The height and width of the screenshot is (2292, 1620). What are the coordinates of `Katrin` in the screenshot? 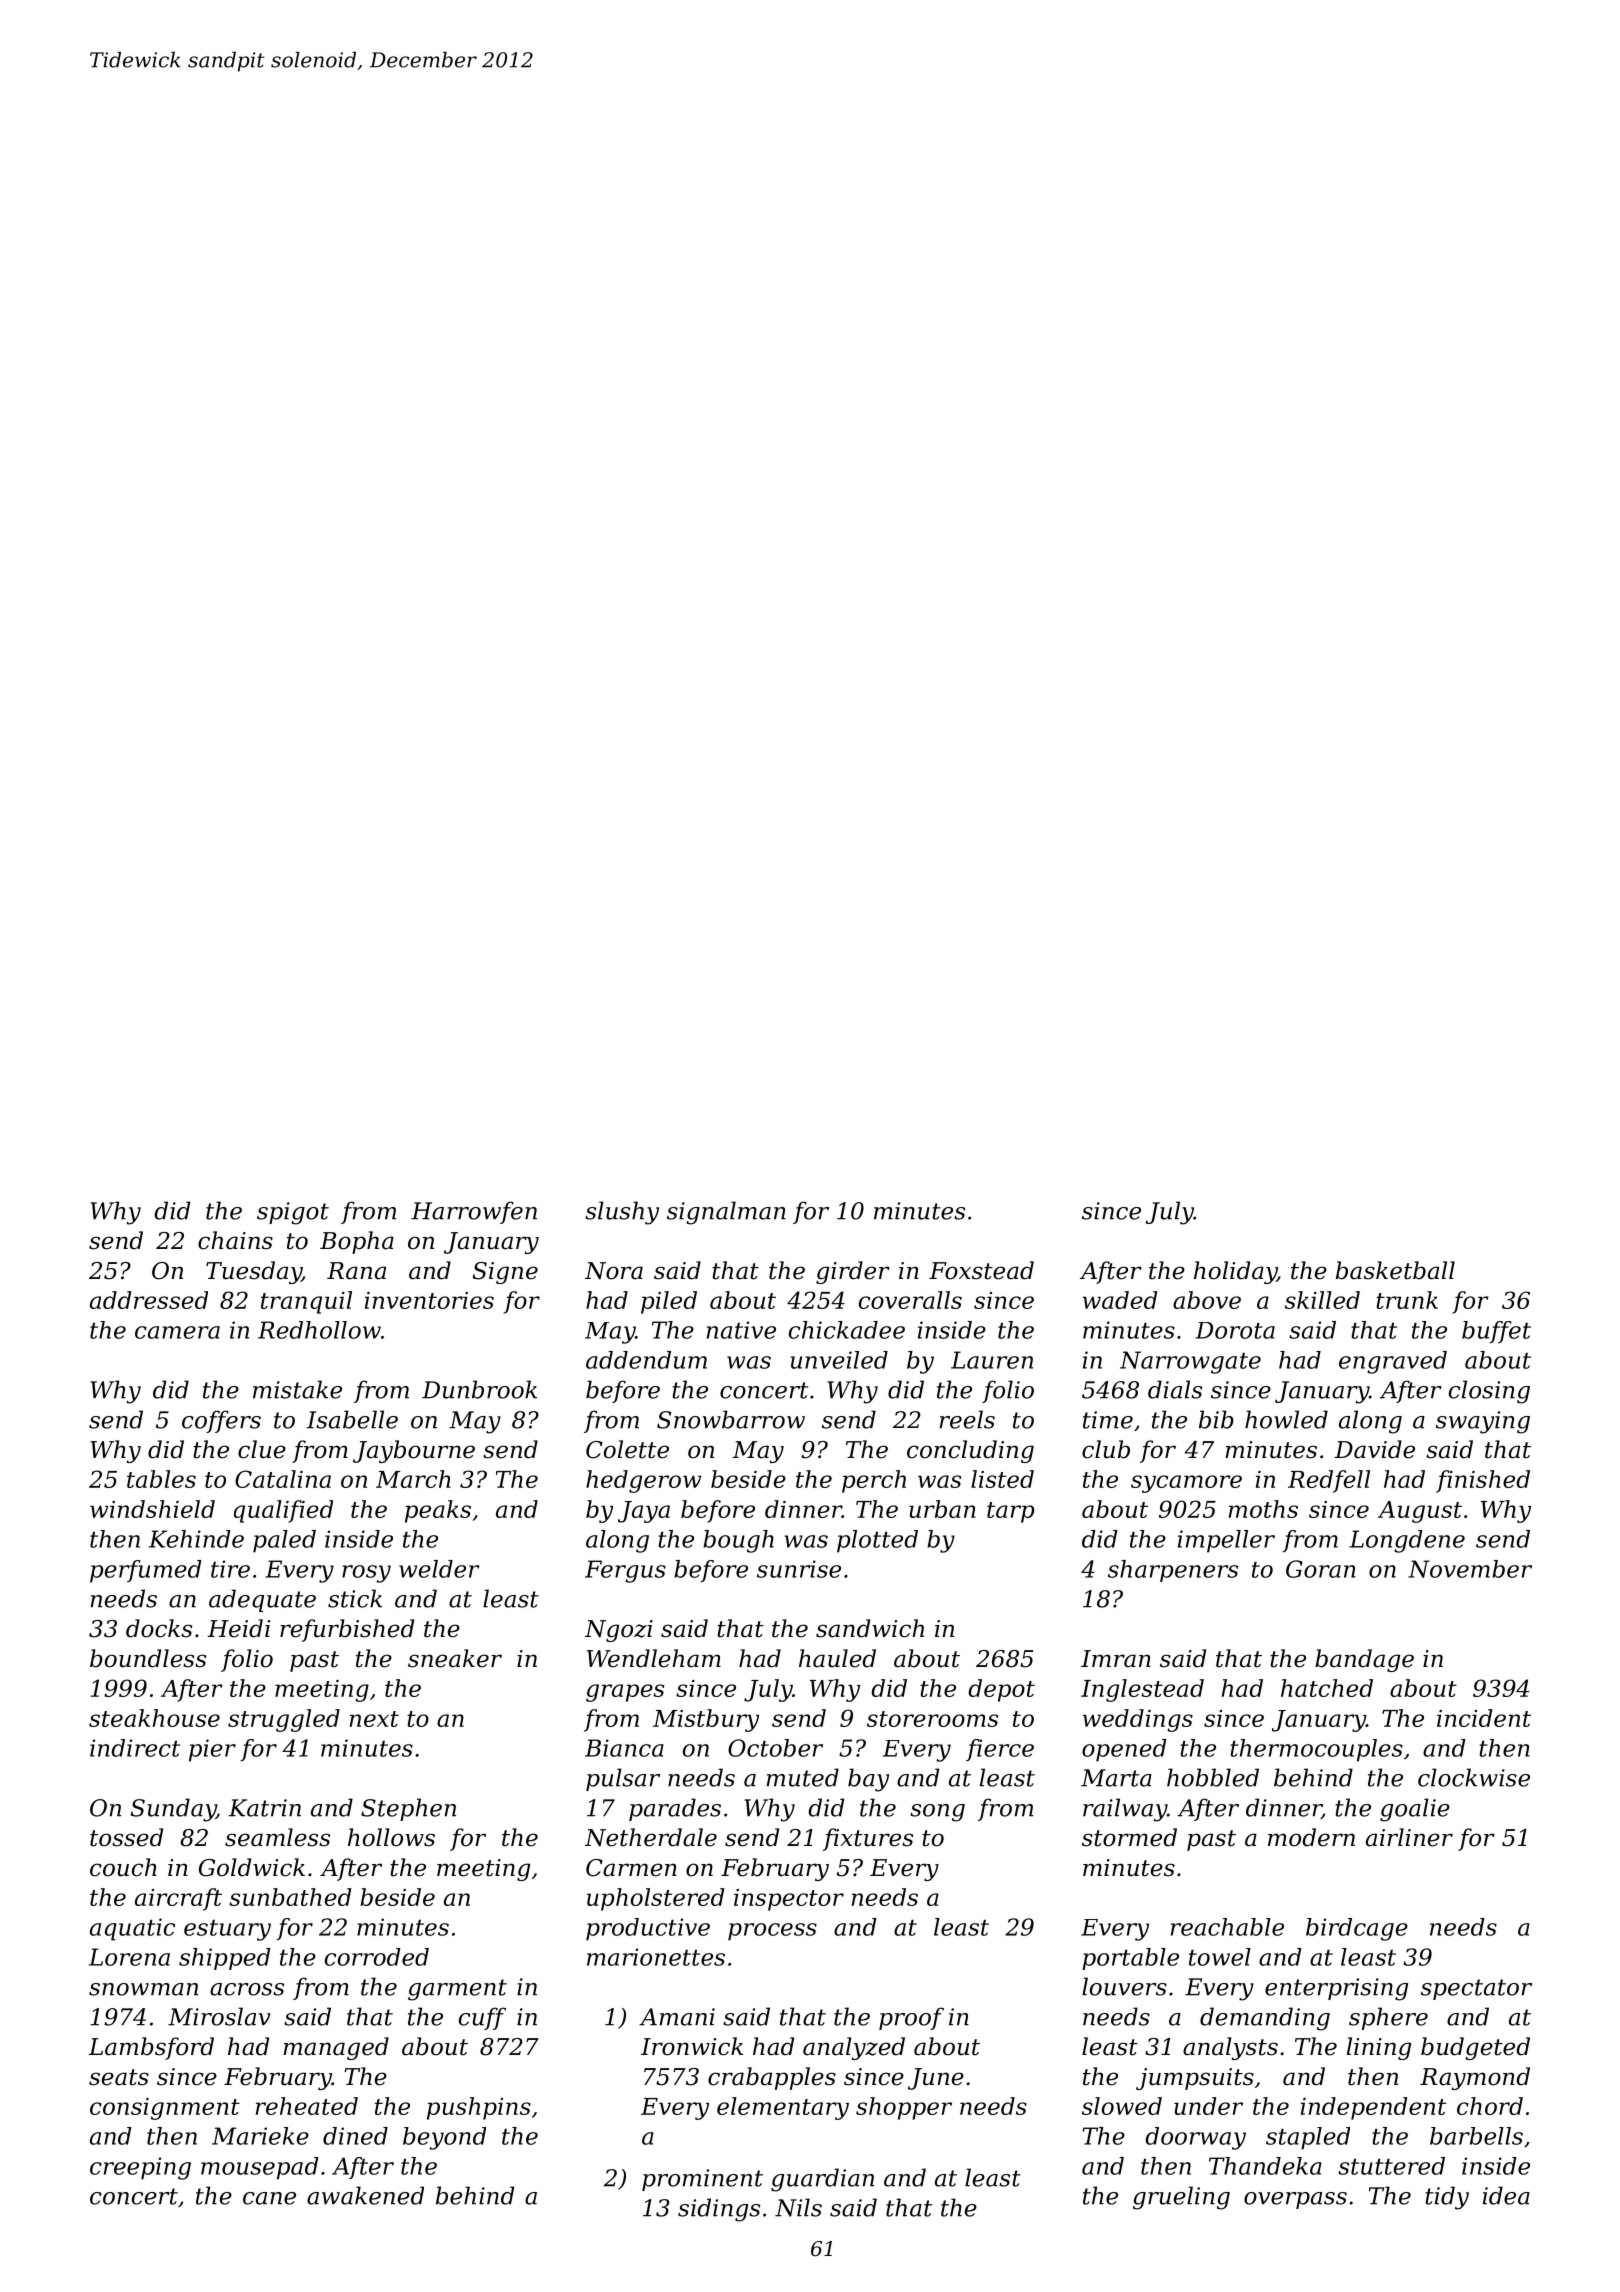 It's located at (265, 1808).
